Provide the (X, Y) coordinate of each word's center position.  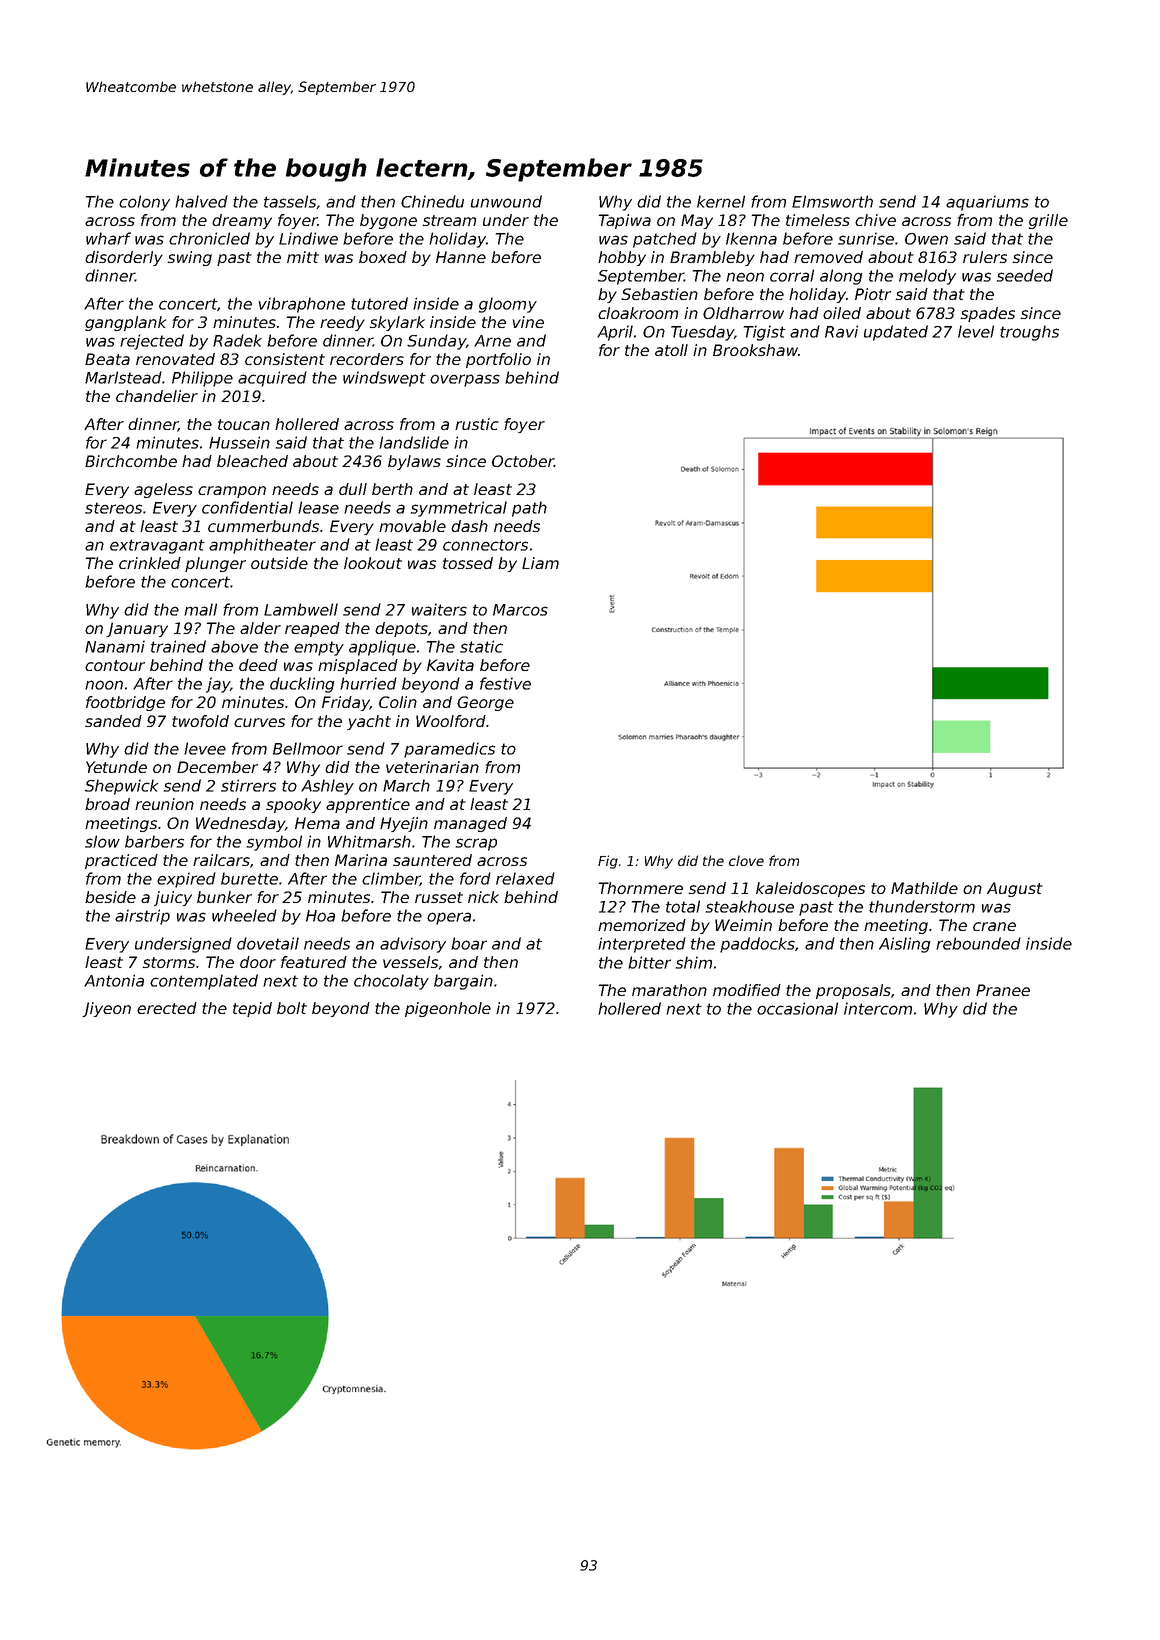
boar (469, 943)
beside (110, 897)
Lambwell (301, 609)
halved (201, 201)
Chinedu (432, 201)
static (481, 646)
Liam (540, 563)
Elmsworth (832, 201)
